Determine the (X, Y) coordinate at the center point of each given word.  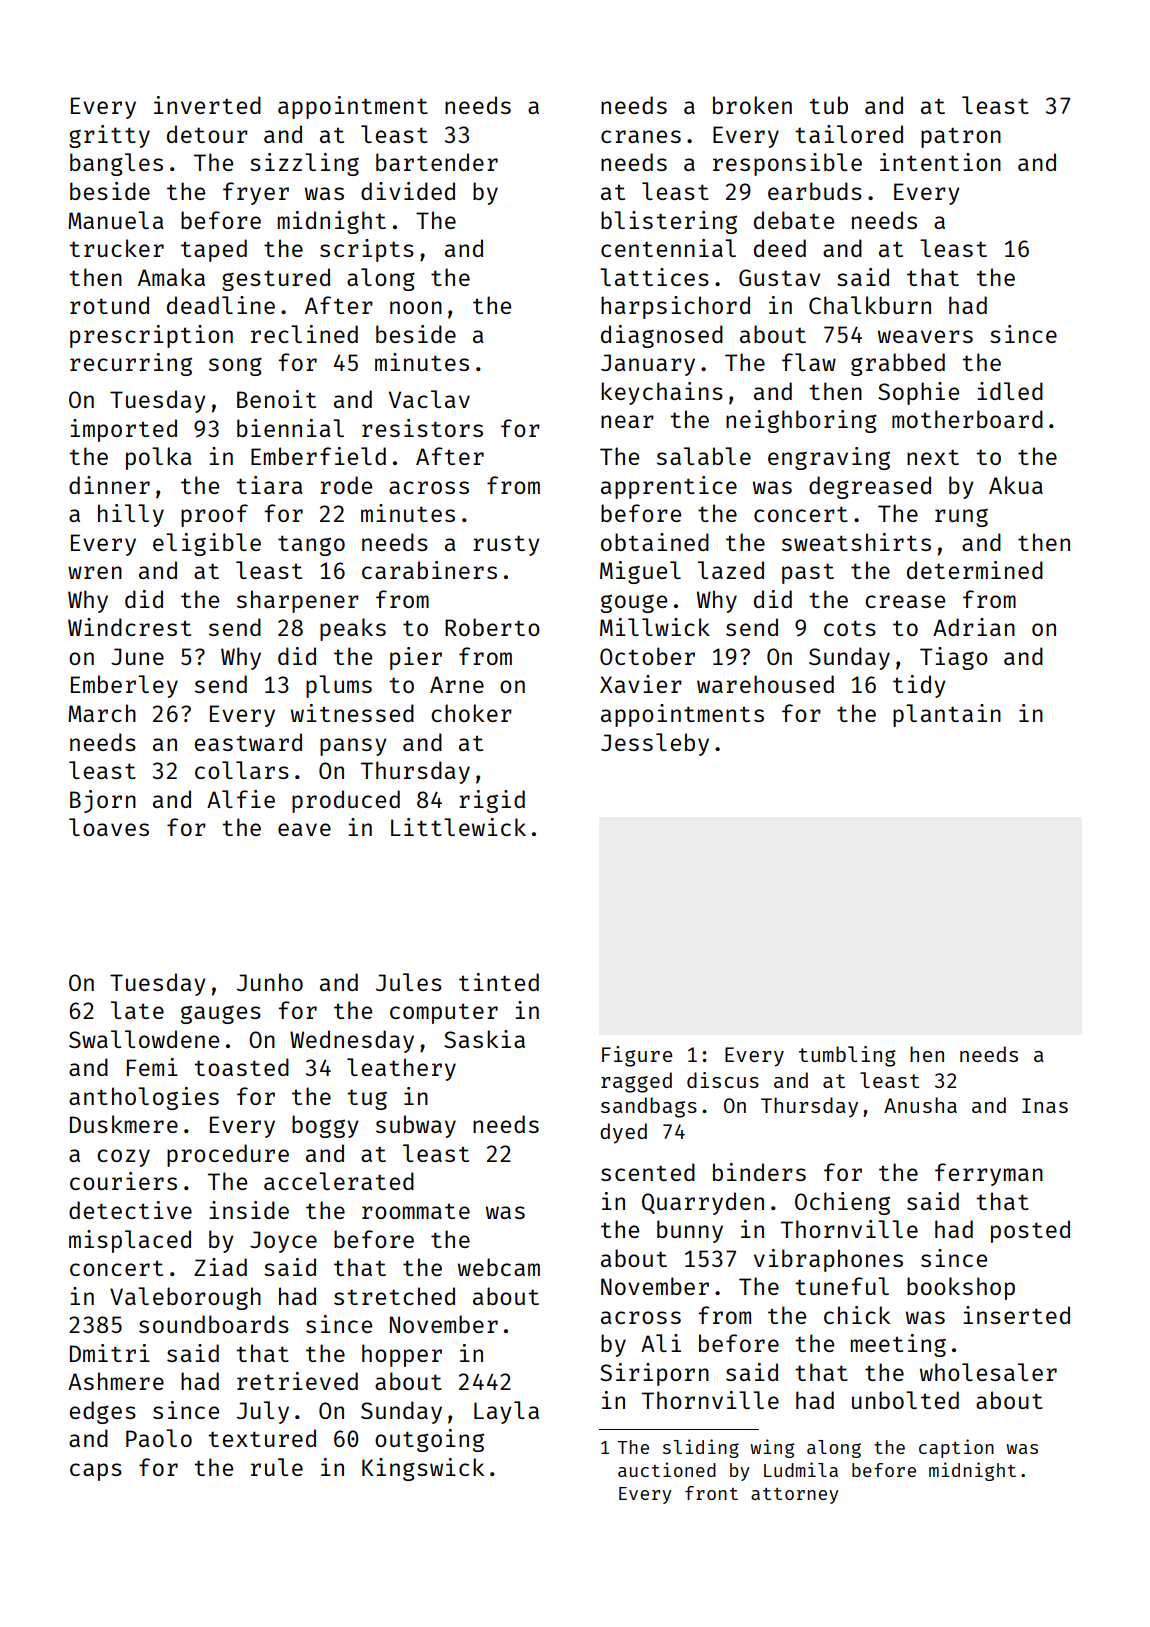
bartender (437, 162)
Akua (1016, 485)
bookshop (961, 1288)
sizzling (304, 164)
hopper (402, 1355)
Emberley (124, 686)
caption (956, 1448)
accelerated (339, 1181)
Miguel (640, 572)
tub (828, 105)
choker (471, 713)
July (263, 1412)
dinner (109, 485)
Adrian (974, 627)
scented (648, 1172)
